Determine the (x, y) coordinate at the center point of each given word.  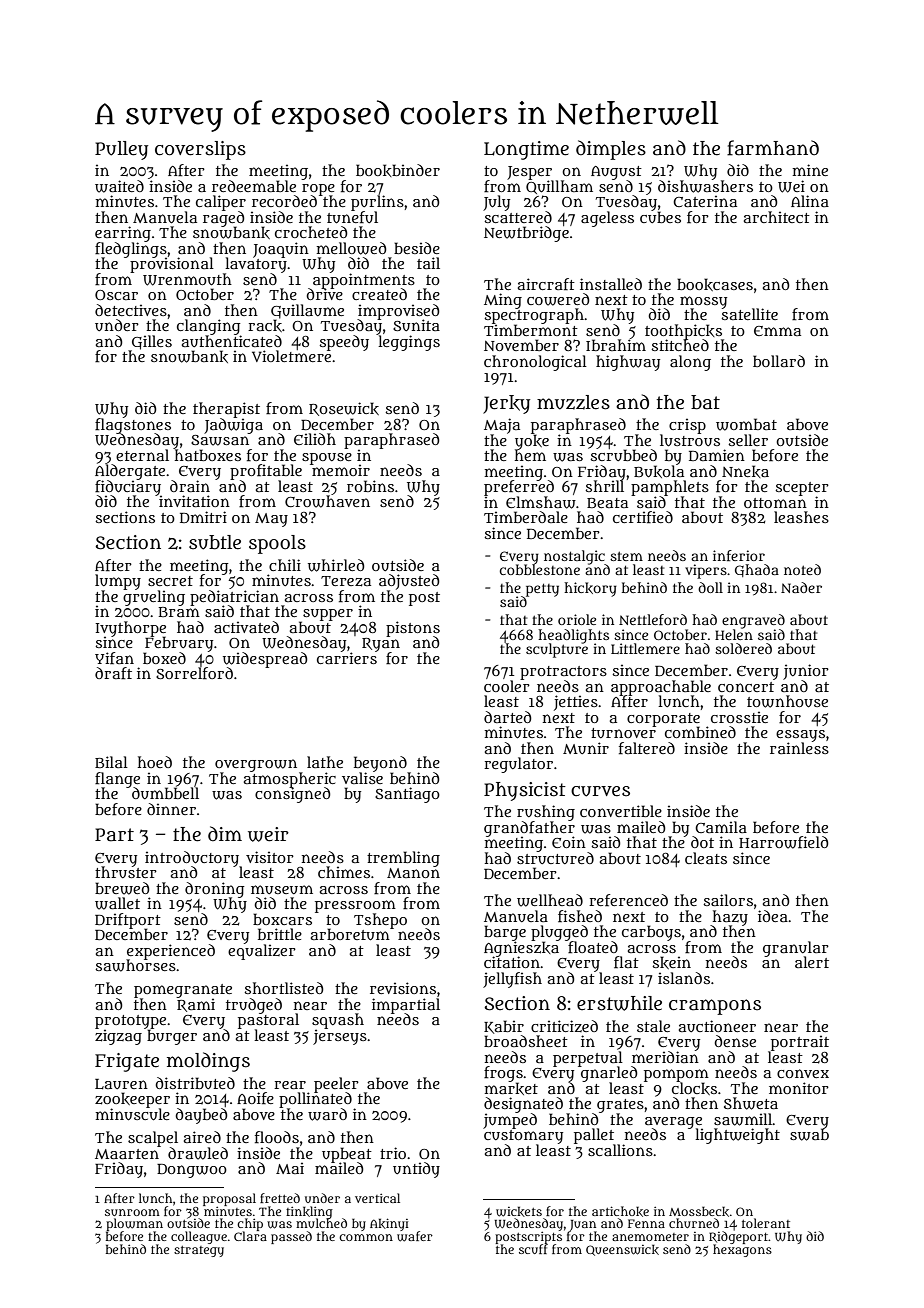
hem (530, 455)
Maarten (127, 1154)
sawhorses (135, 966)
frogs (503, 1074)
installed (611, 284)
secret (170, 581)
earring (123, 234)
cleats (706, 858)
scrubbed (623, 455)
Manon (413, 873)
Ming (503, 301)
